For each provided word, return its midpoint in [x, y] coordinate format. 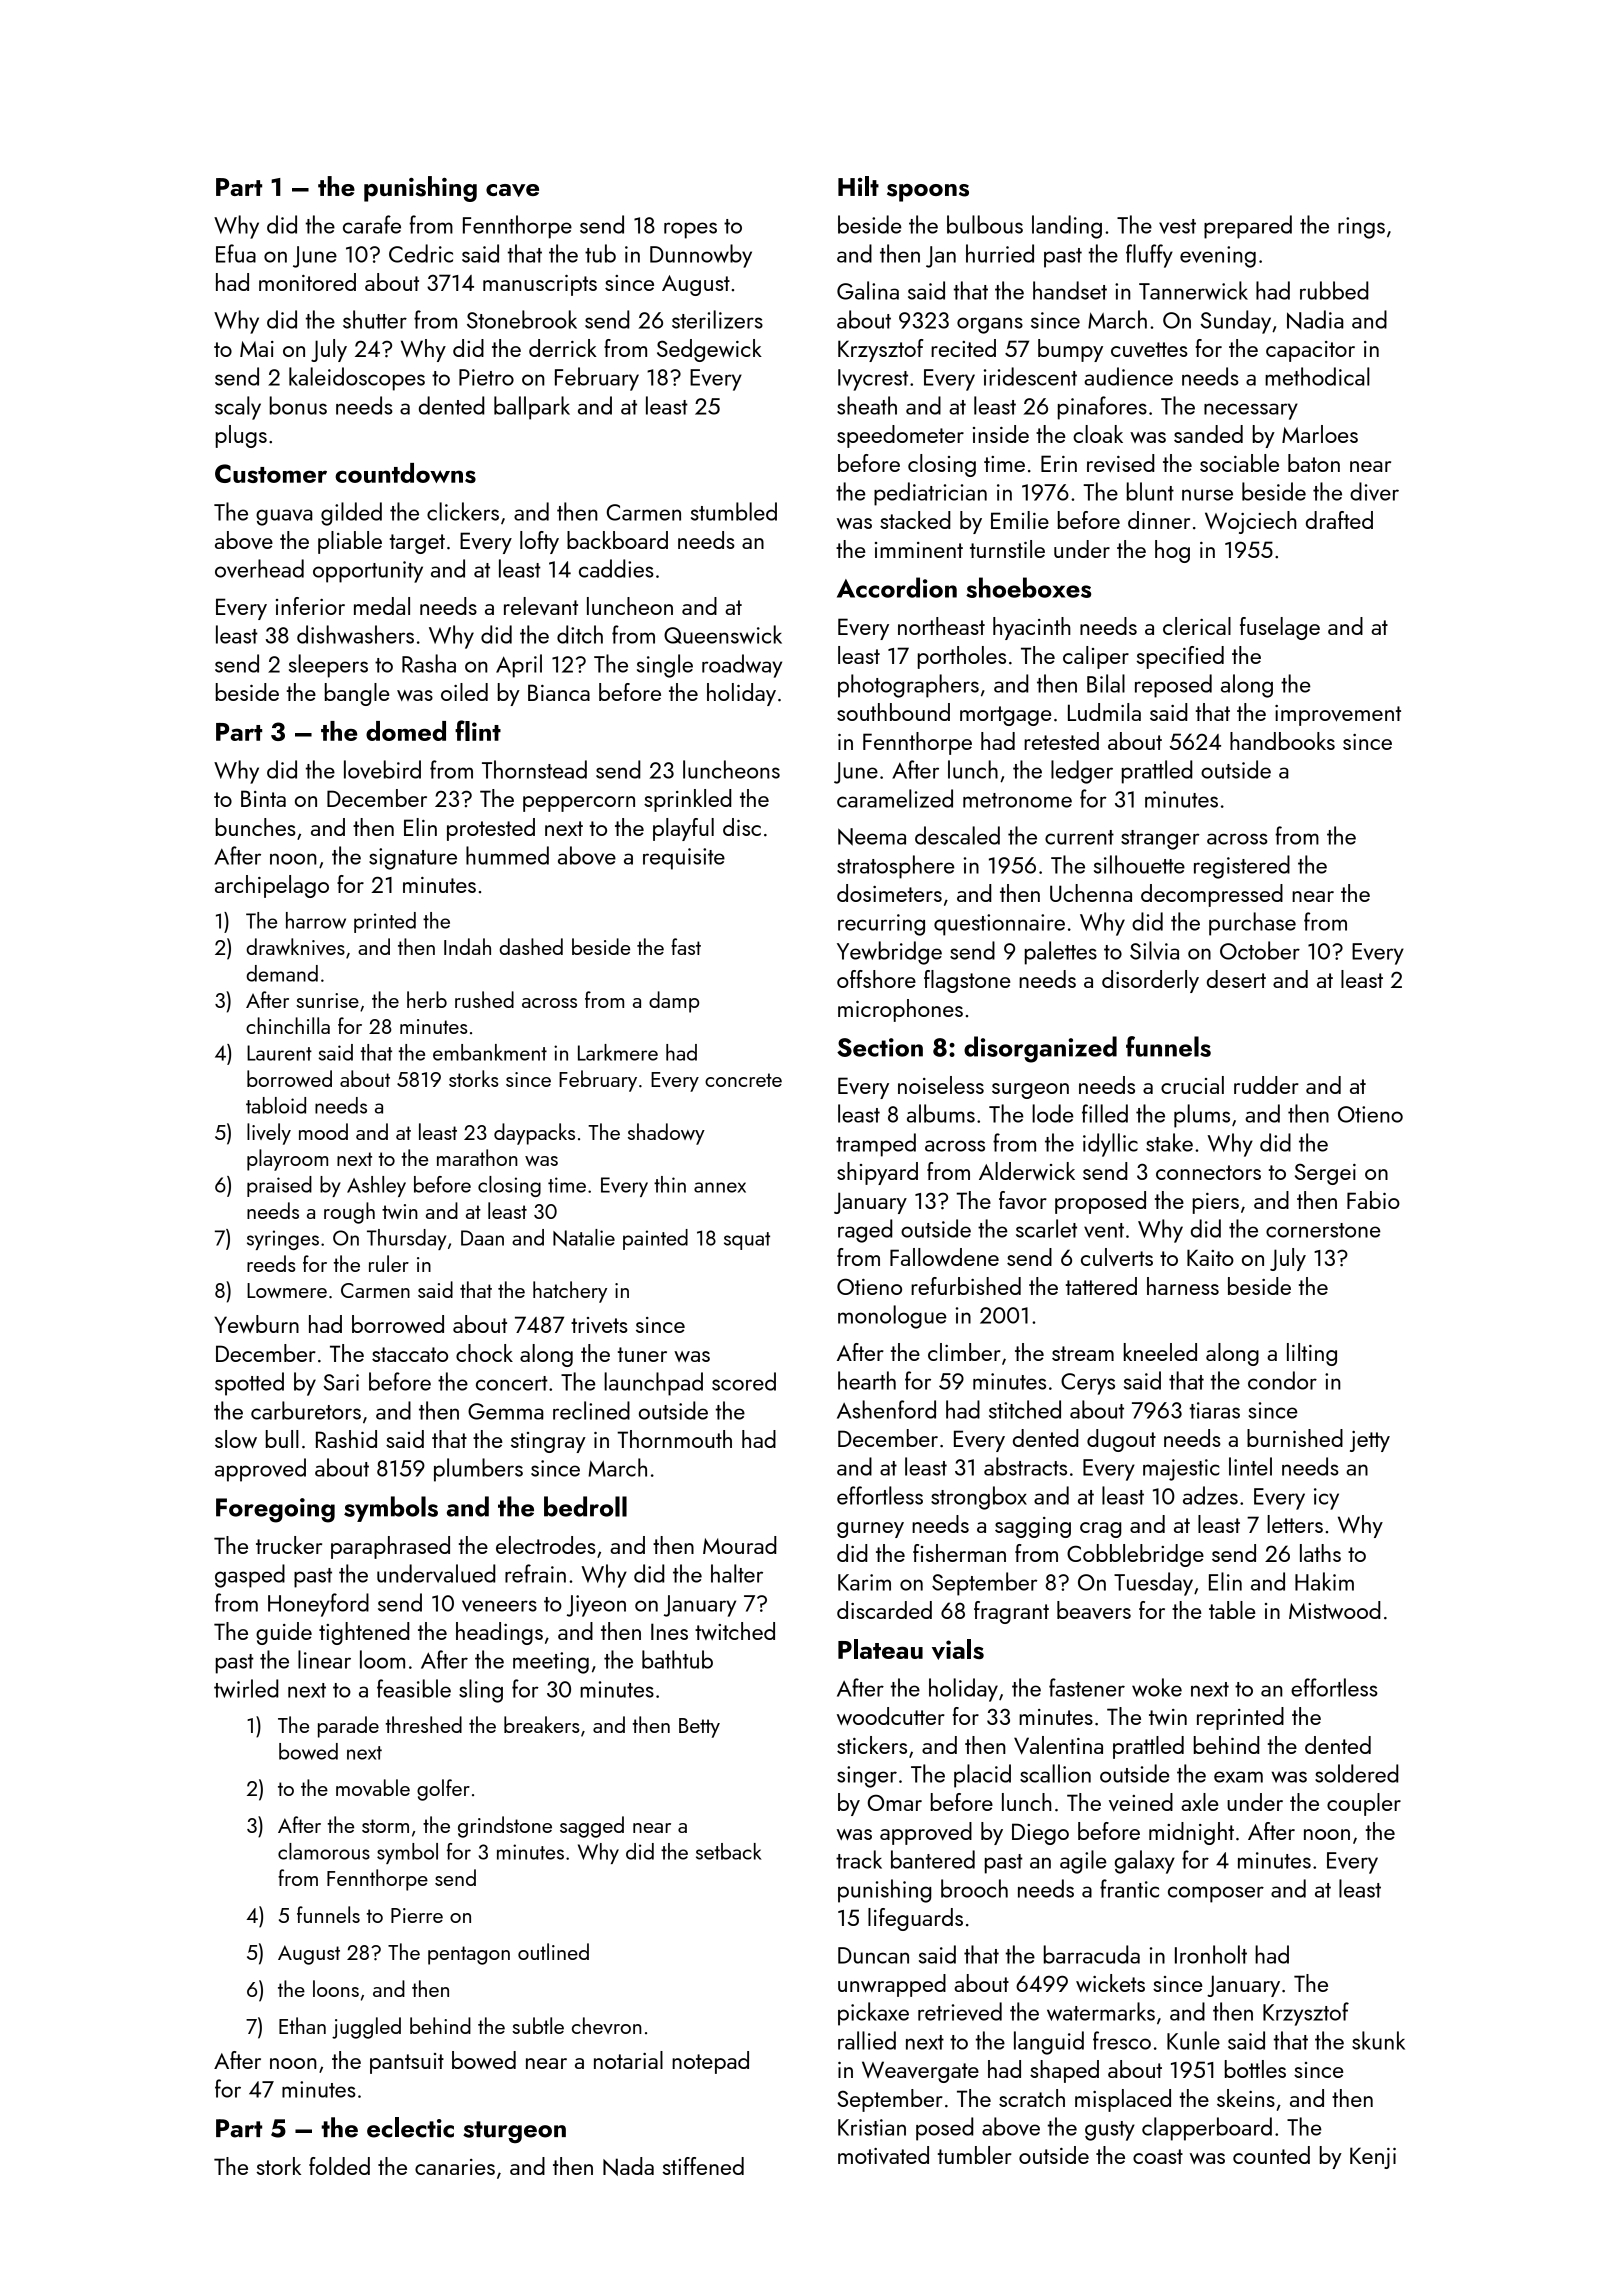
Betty [699, 1728]
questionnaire [999, 925]
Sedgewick [709, 350]
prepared [1248, 227]
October [1260, 950]
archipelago [272, 886]
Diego [1040, 1834]
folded [339, 2166]
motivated [883, 2155]
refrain [535, 1573]
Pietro [486, 377]
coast [1158, 2156]
